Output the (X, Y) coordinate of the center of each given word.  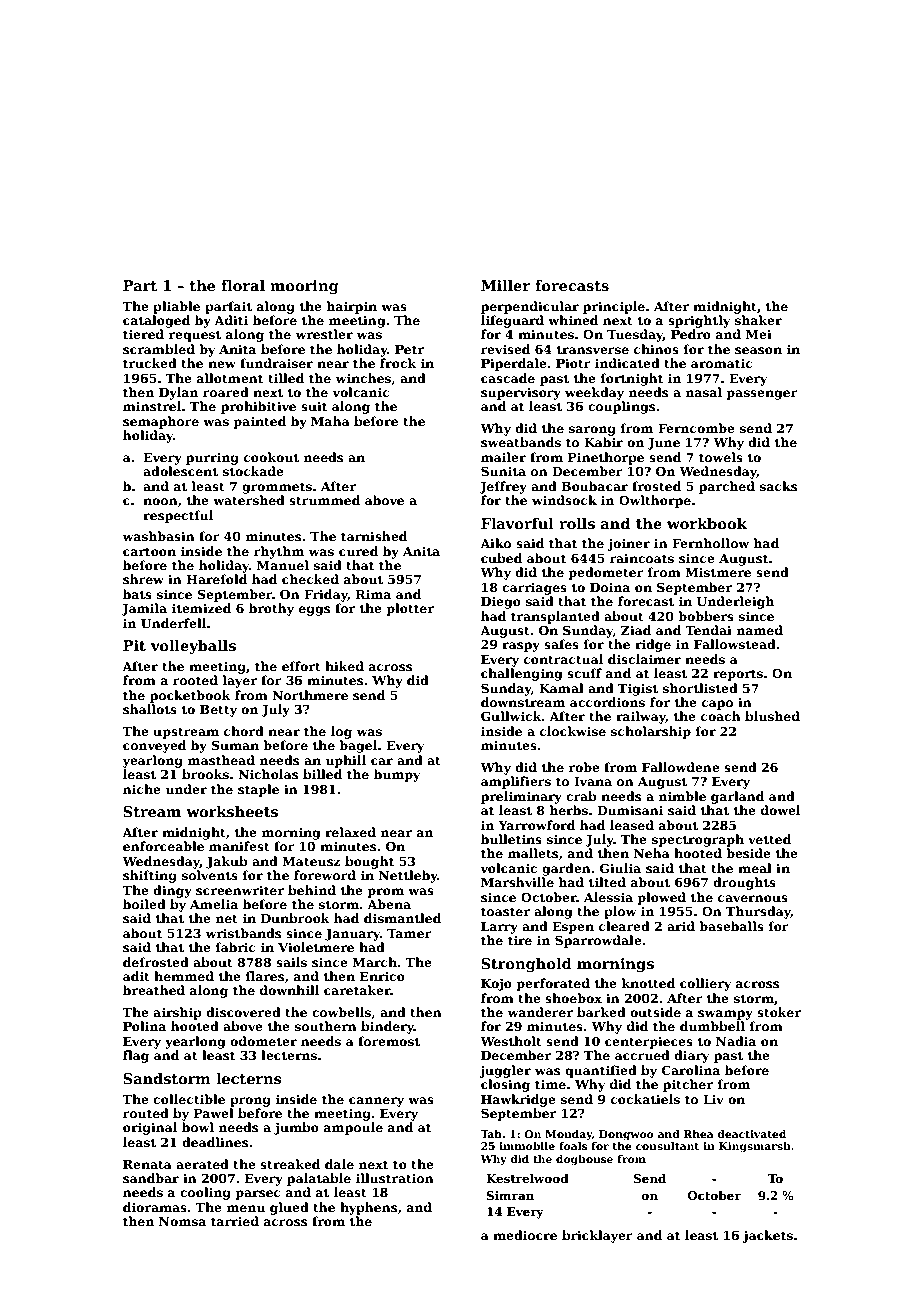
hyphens (368, 1208)
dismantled (402, 918)
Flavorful (517, 523)
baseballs (731, 926)
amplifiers (516, 782)
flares (264, 976)
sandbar (151, 1178)
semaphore (161, 422)
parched (727, 487)
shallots (150, 709)
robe (584, 767)
